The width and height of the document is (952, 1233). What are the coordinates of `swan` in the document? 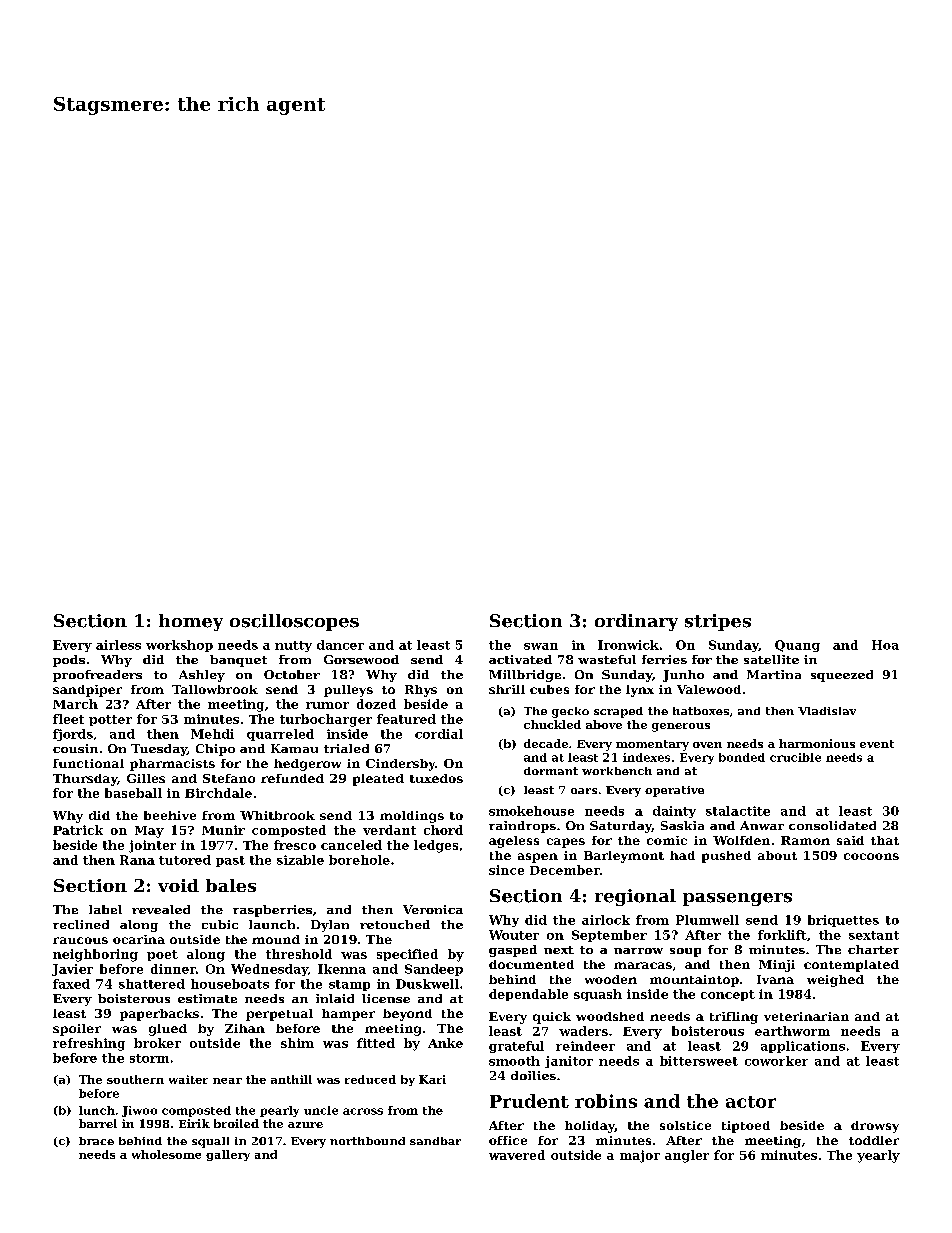 It's located at (541, 646).
